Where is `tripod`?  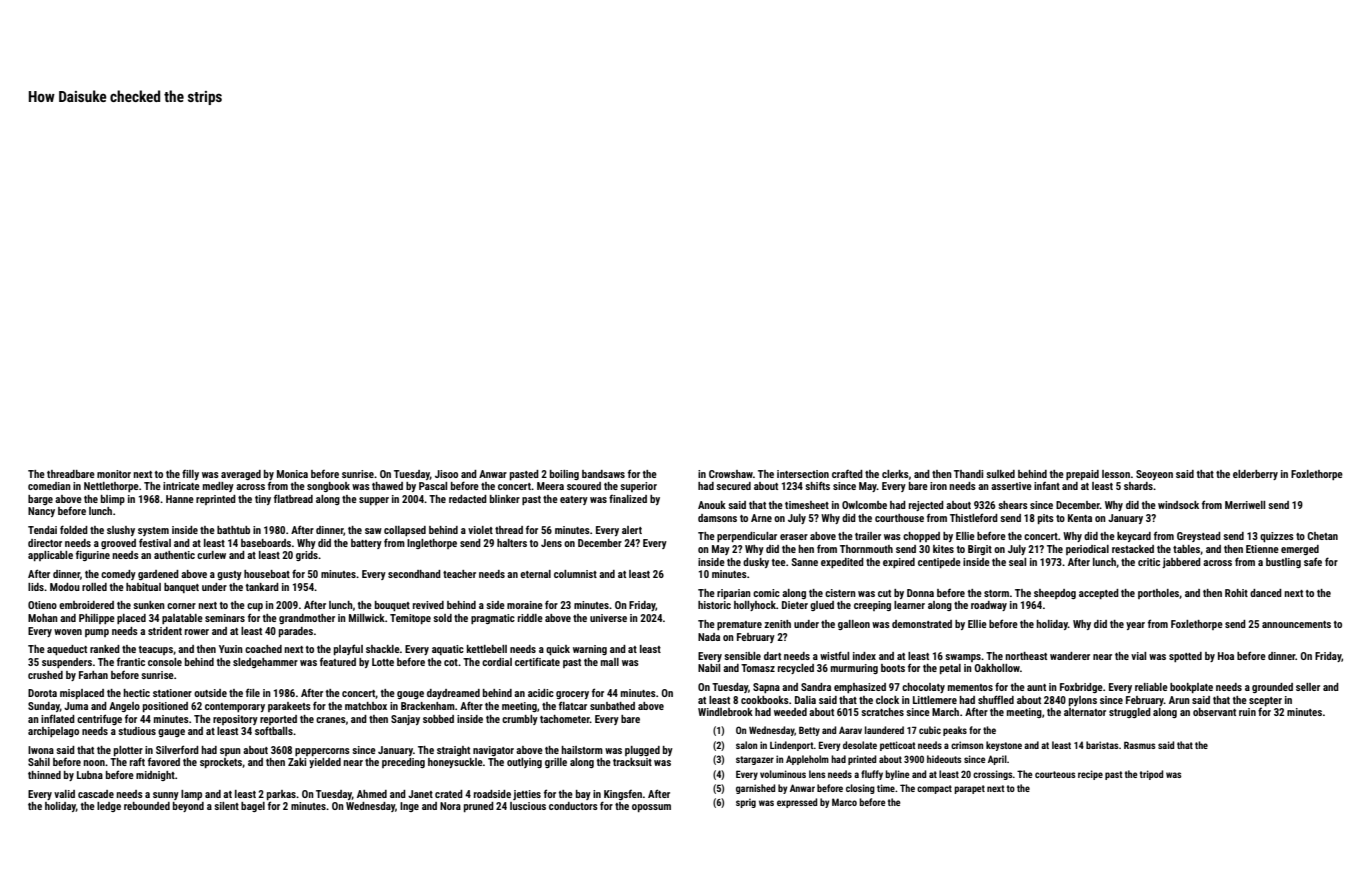
tripod is located at coordinates (1151, 775).
